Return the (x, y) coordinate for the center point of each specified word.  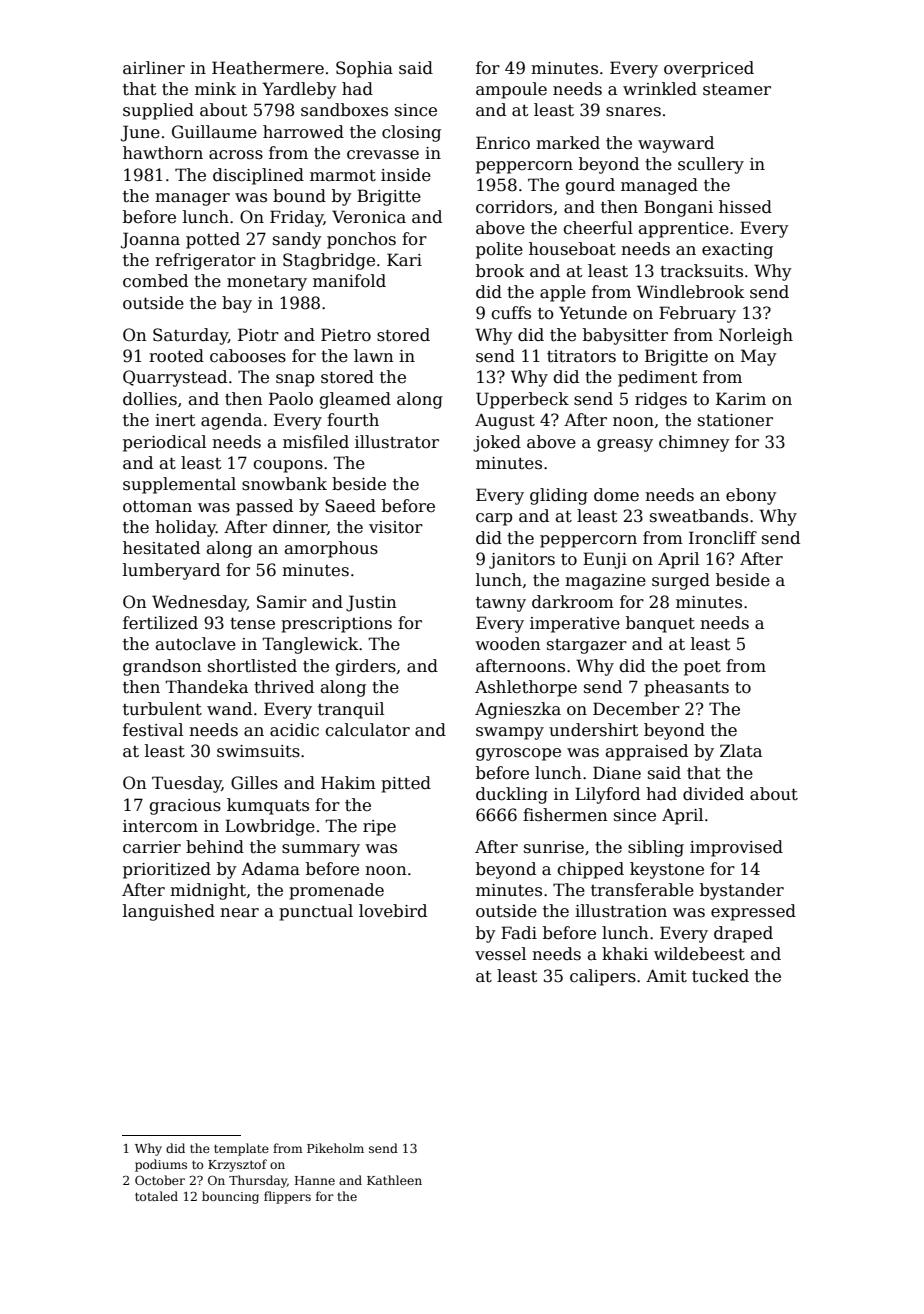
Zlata (741, 751)
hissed (745, 207)
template (241, 1149)
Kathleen (394, 1180)
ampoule (511, 90)
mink (215, 88)
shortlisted (252, 666)
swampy (510, 733)
